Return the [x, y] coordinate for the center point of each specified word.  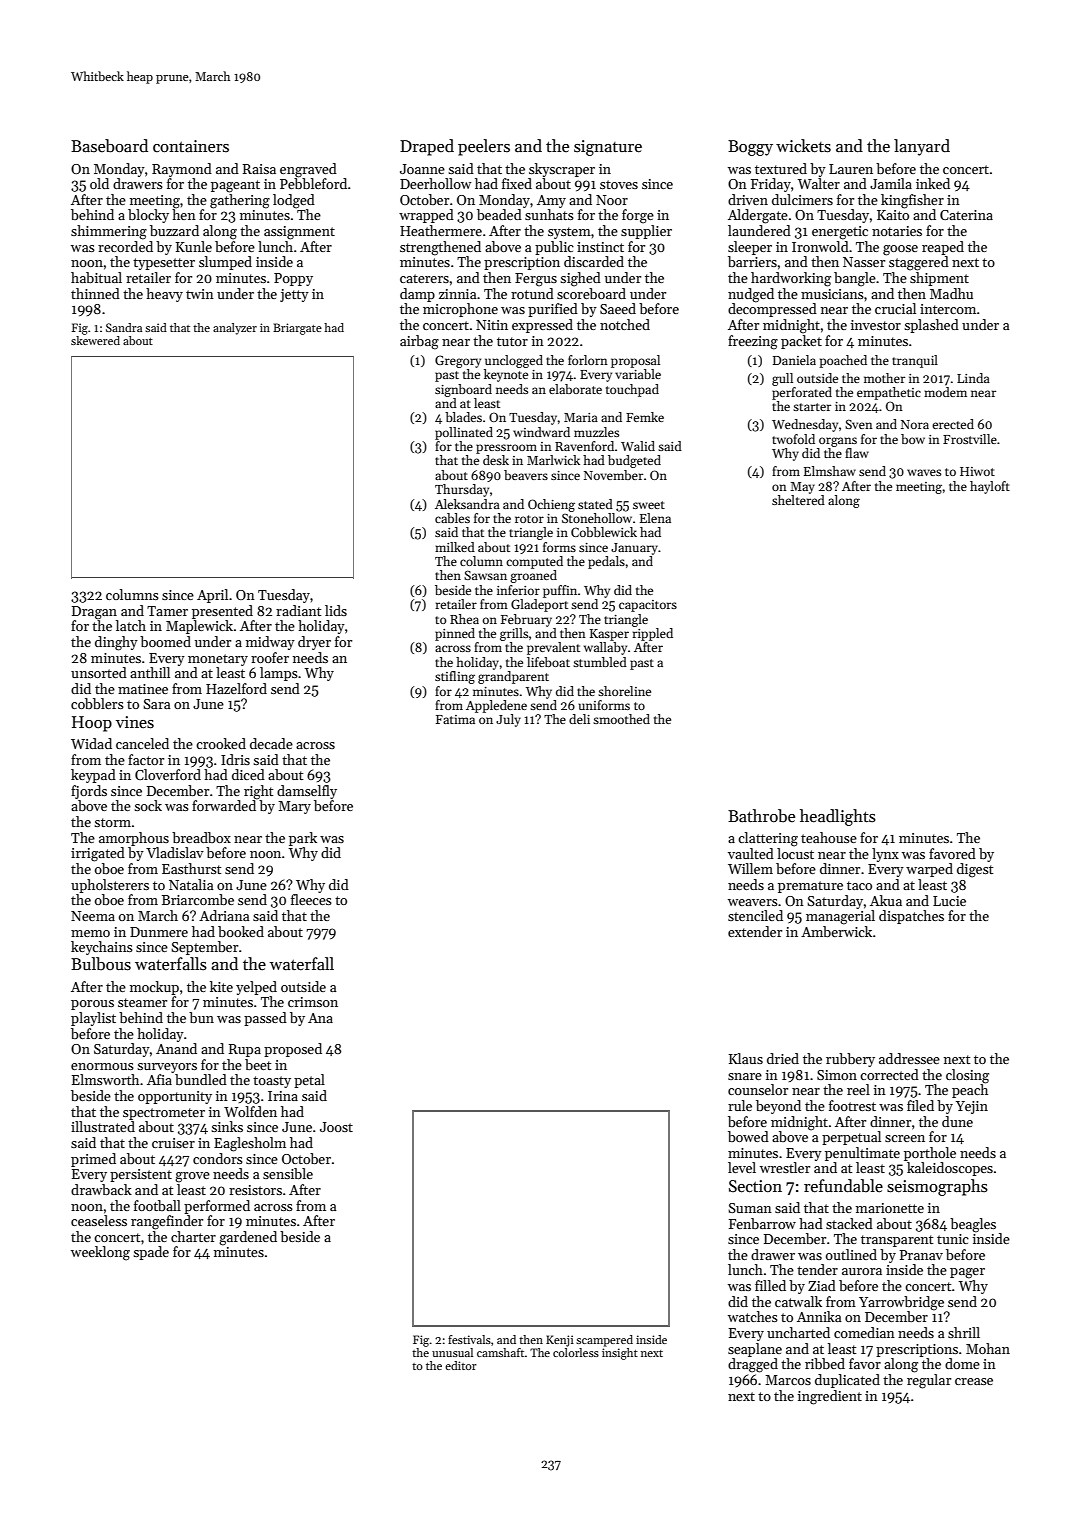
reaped [943, 248]
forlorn [588, 360]
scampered [604, 1341]
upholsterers [110, 886]
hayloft [990, 487]
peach [970, 1091]
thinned [95, 293]
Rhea [464, 619]
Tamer [167, 611]
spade [151, 1253]
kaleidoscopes [950, 1169]
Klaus [746, 1058]
